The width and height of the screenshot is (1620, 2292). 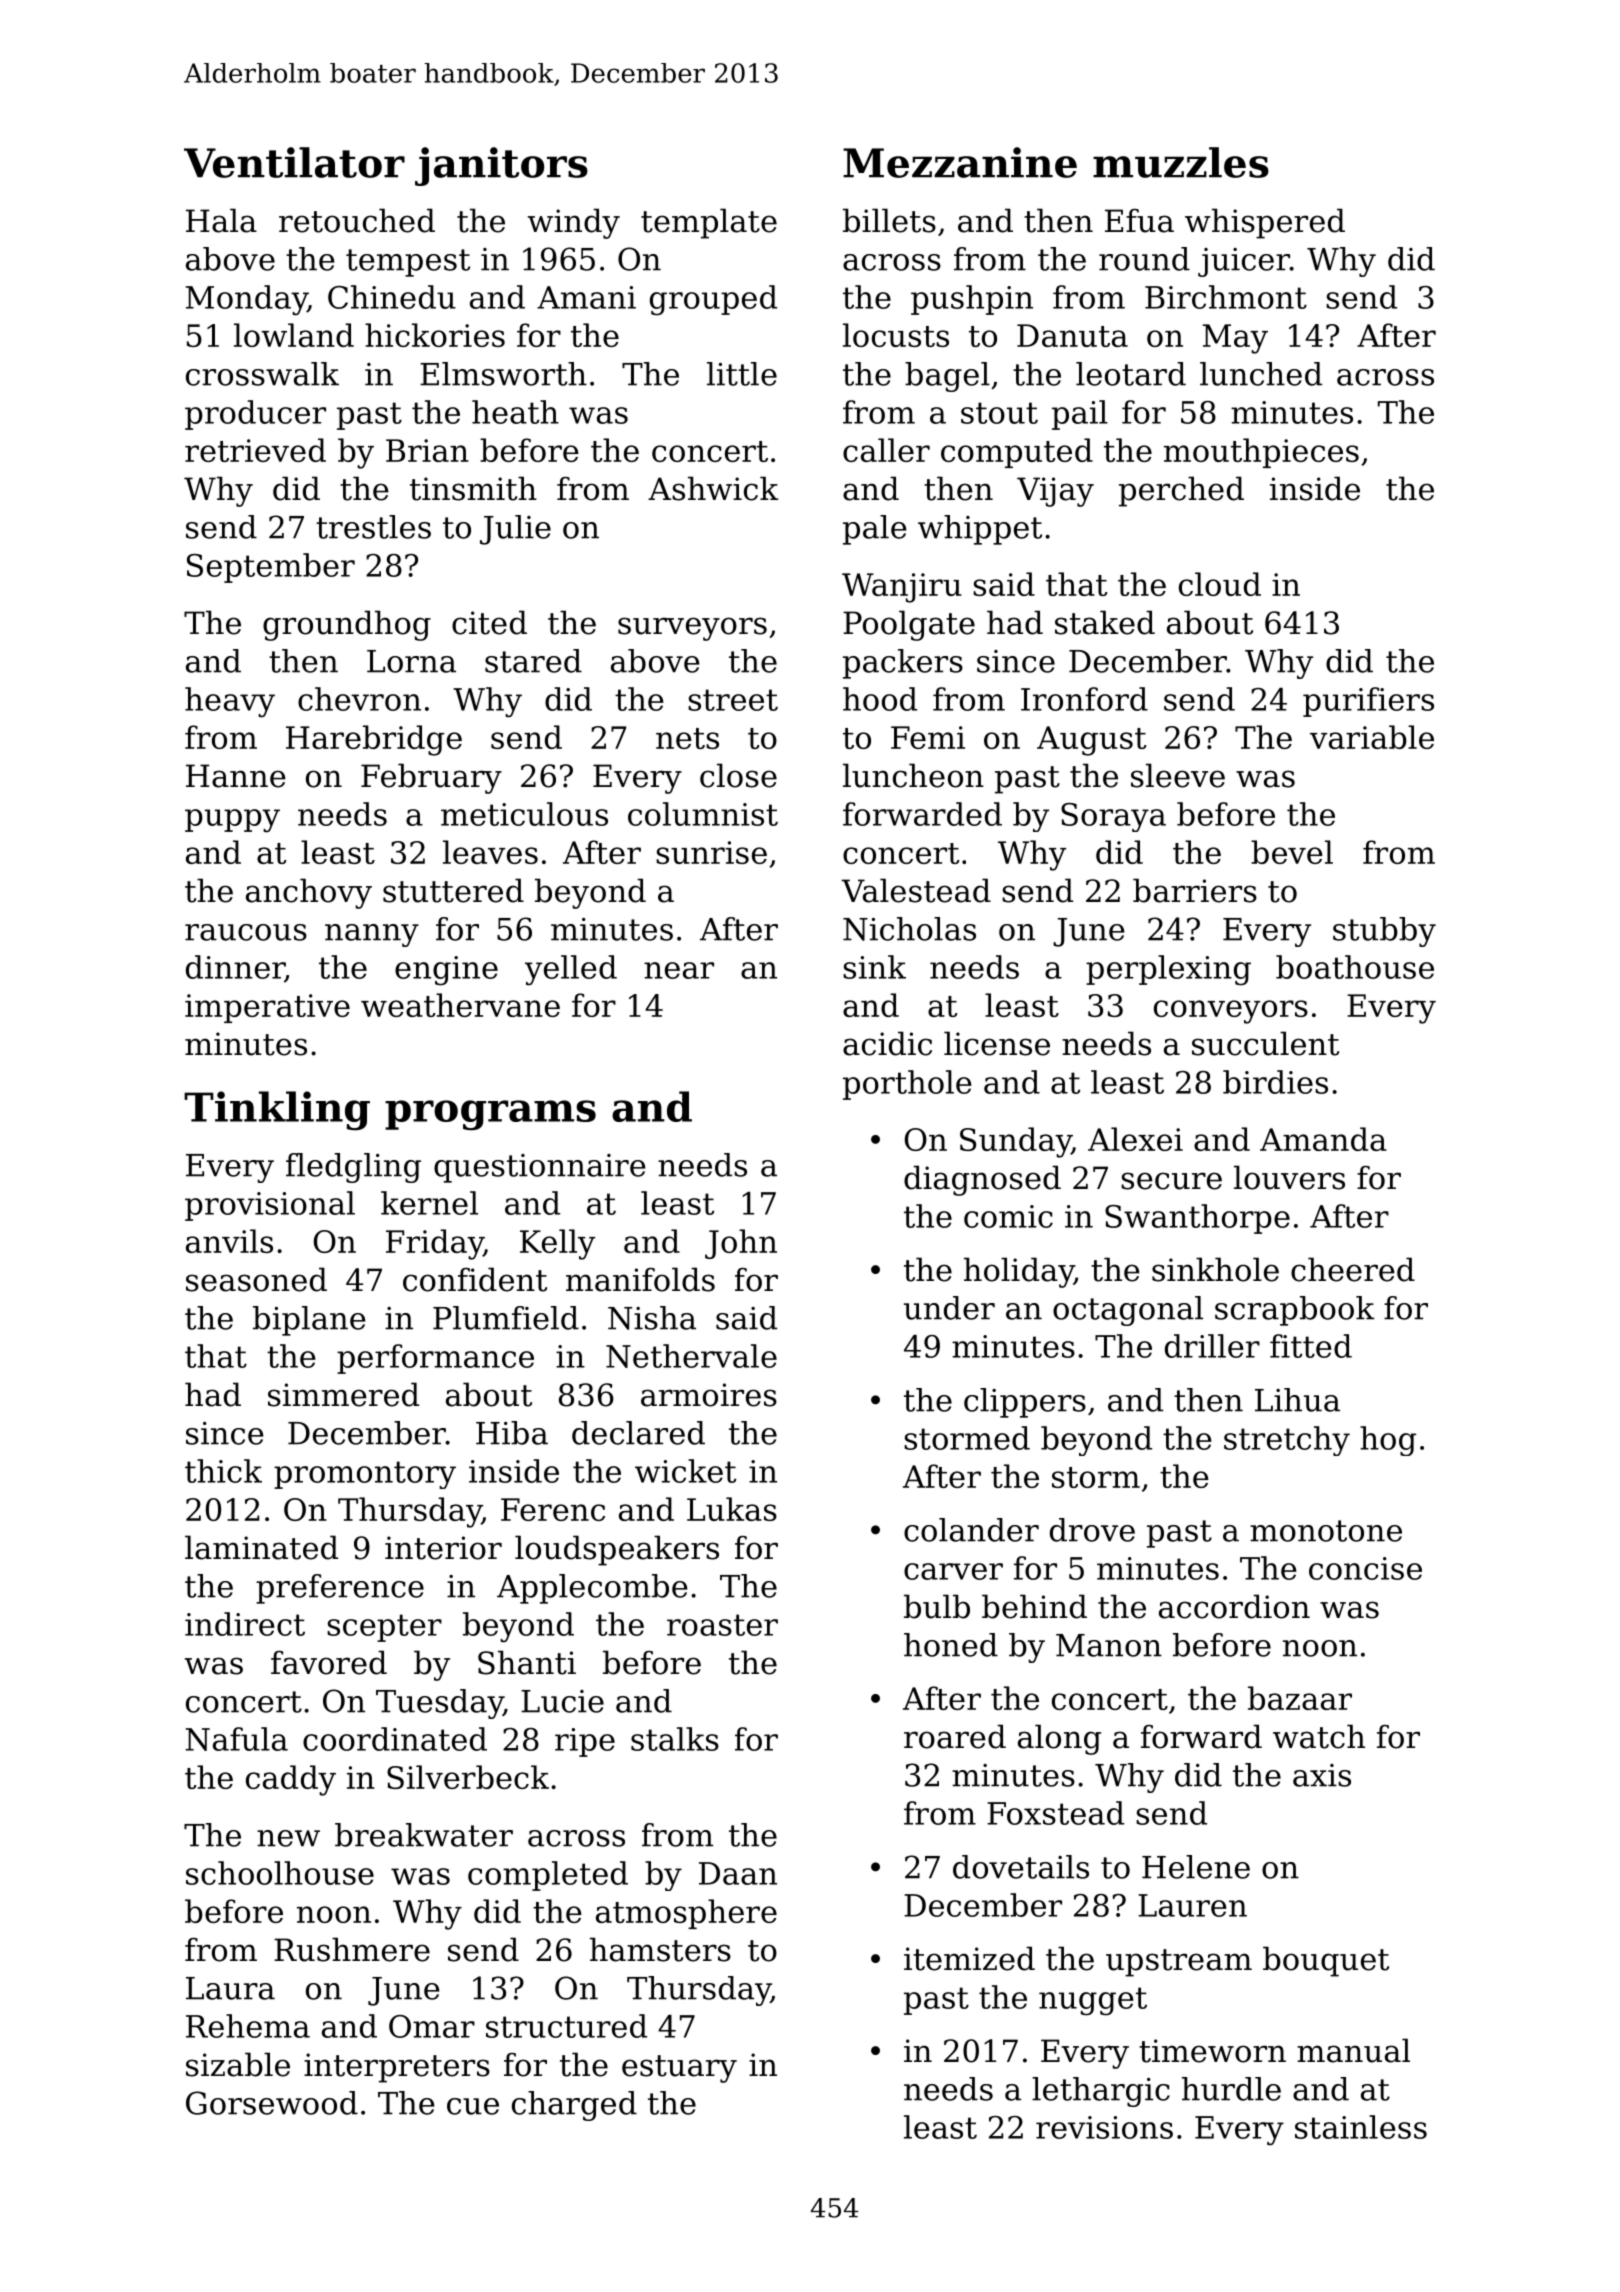 I want to click on Omar, so click(x=432, y=2026).
